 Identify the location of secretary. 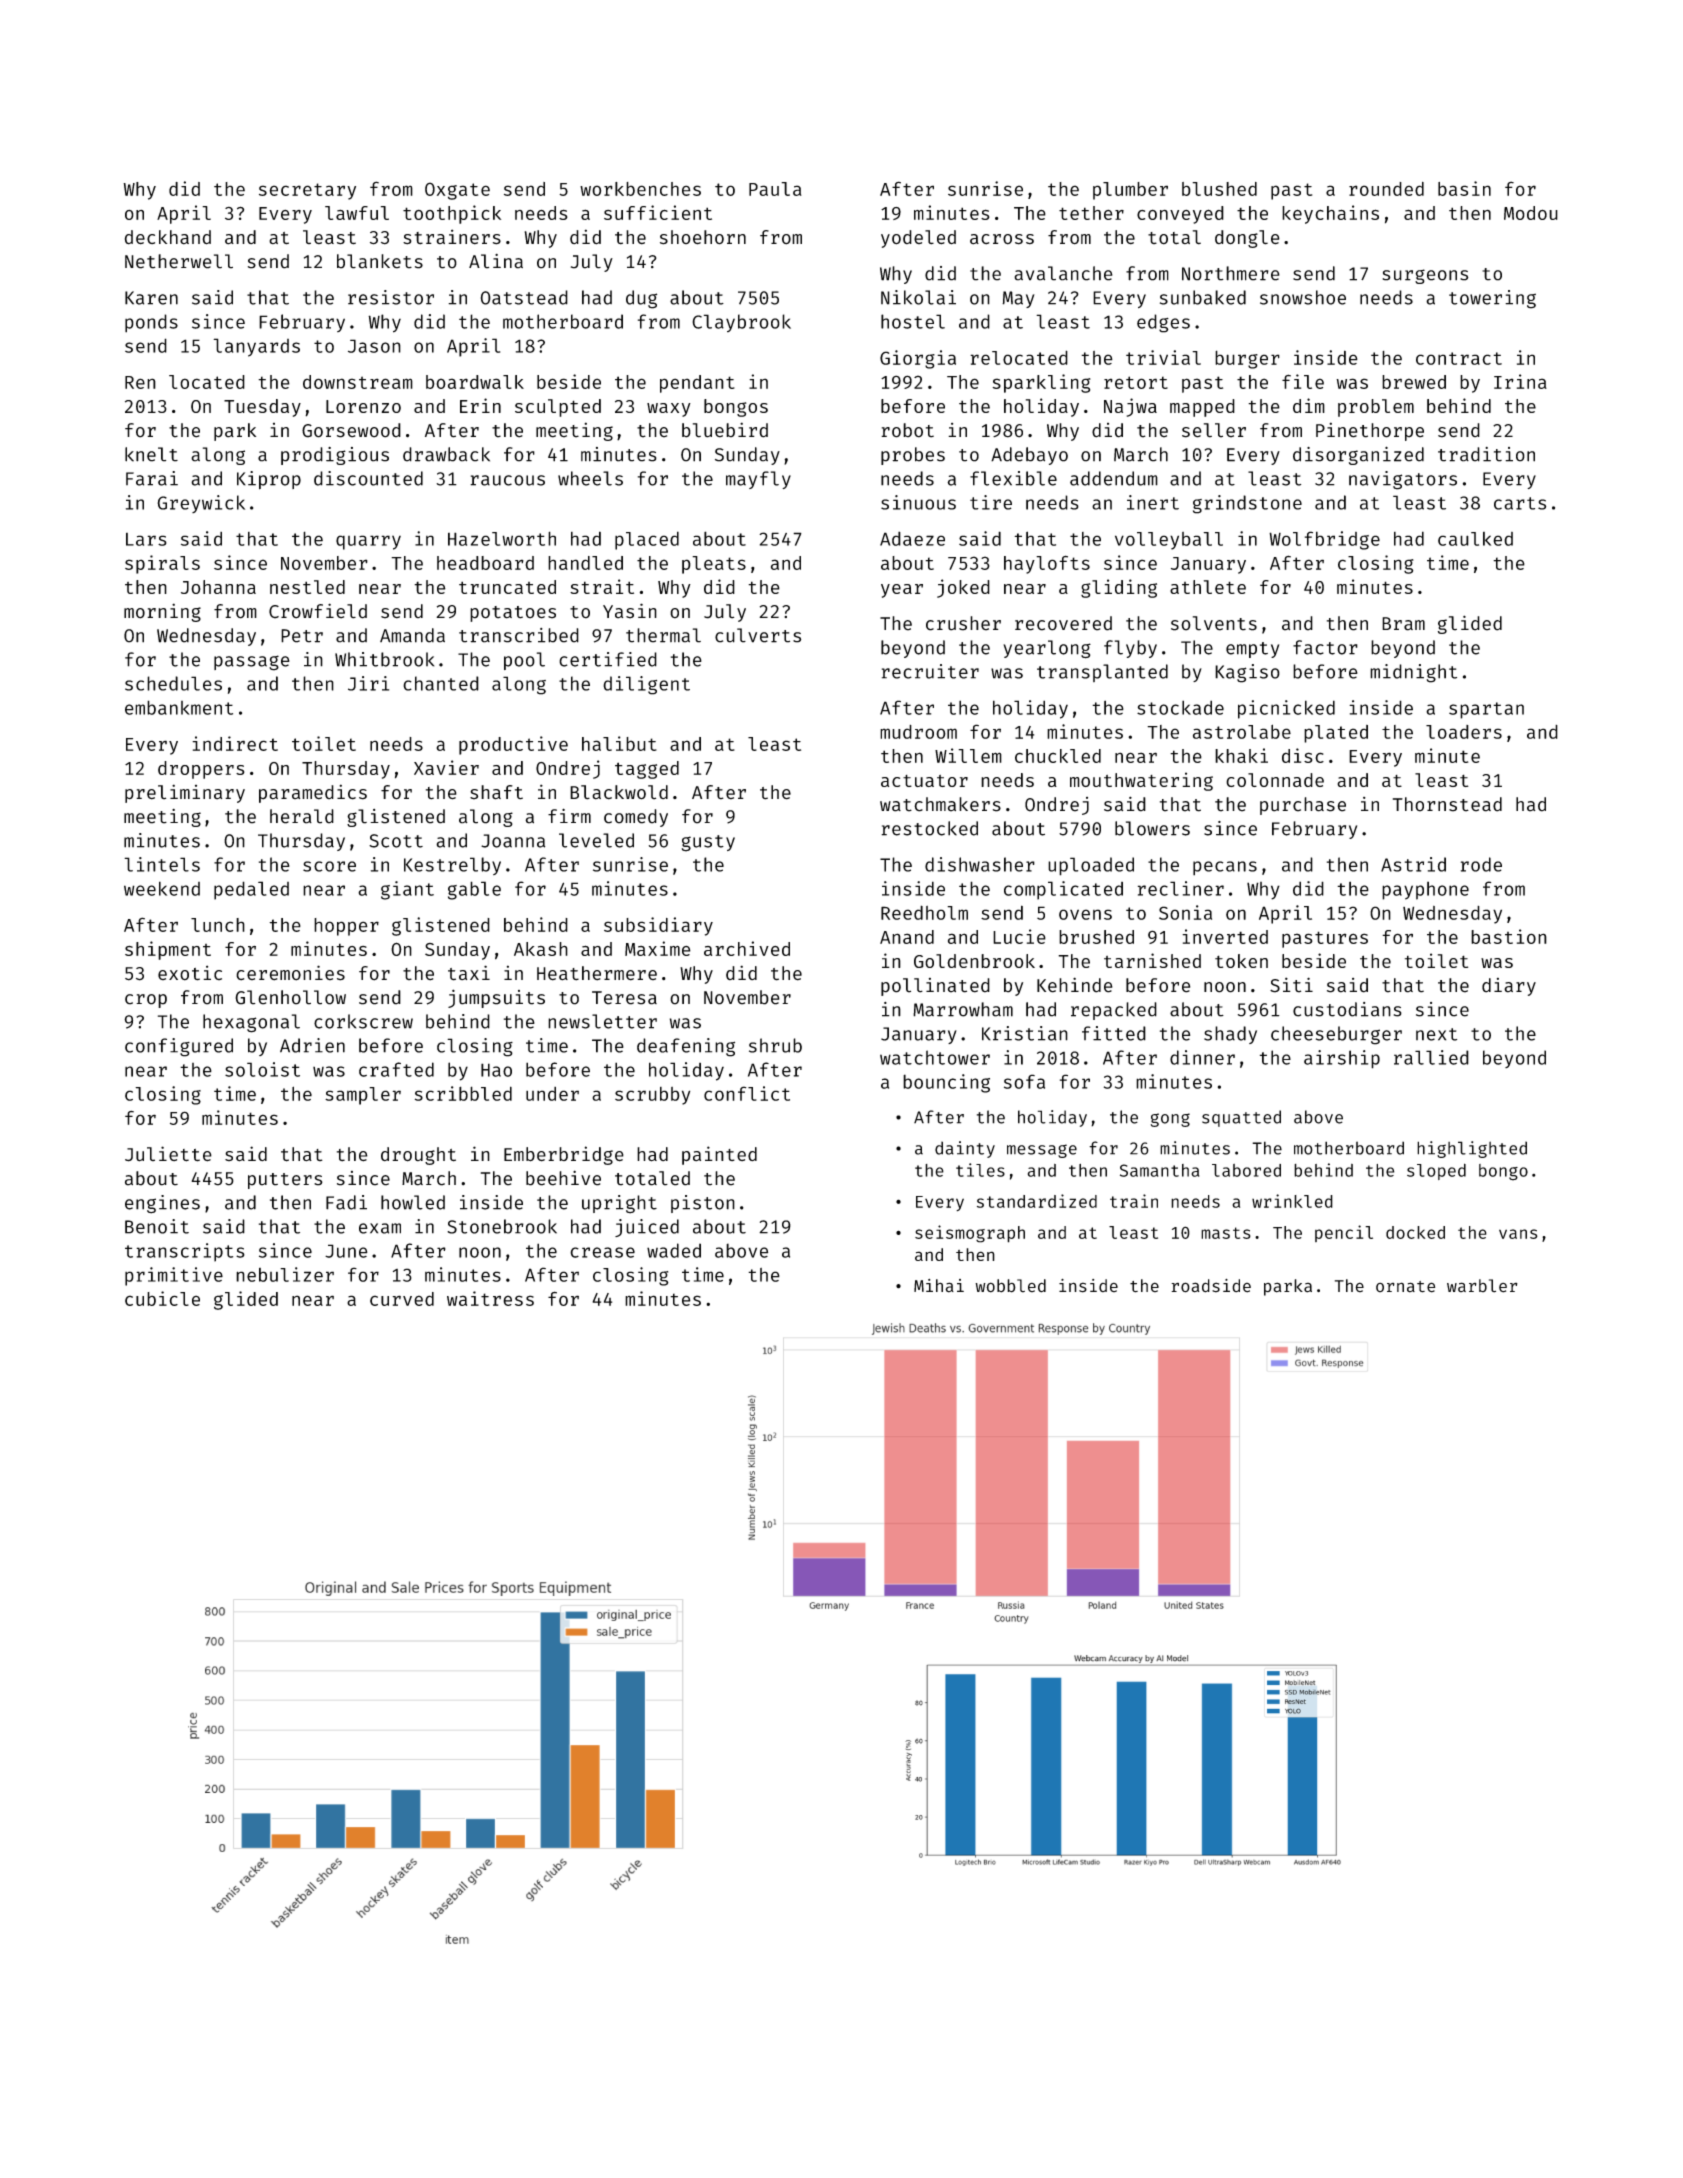
(307, 191).
